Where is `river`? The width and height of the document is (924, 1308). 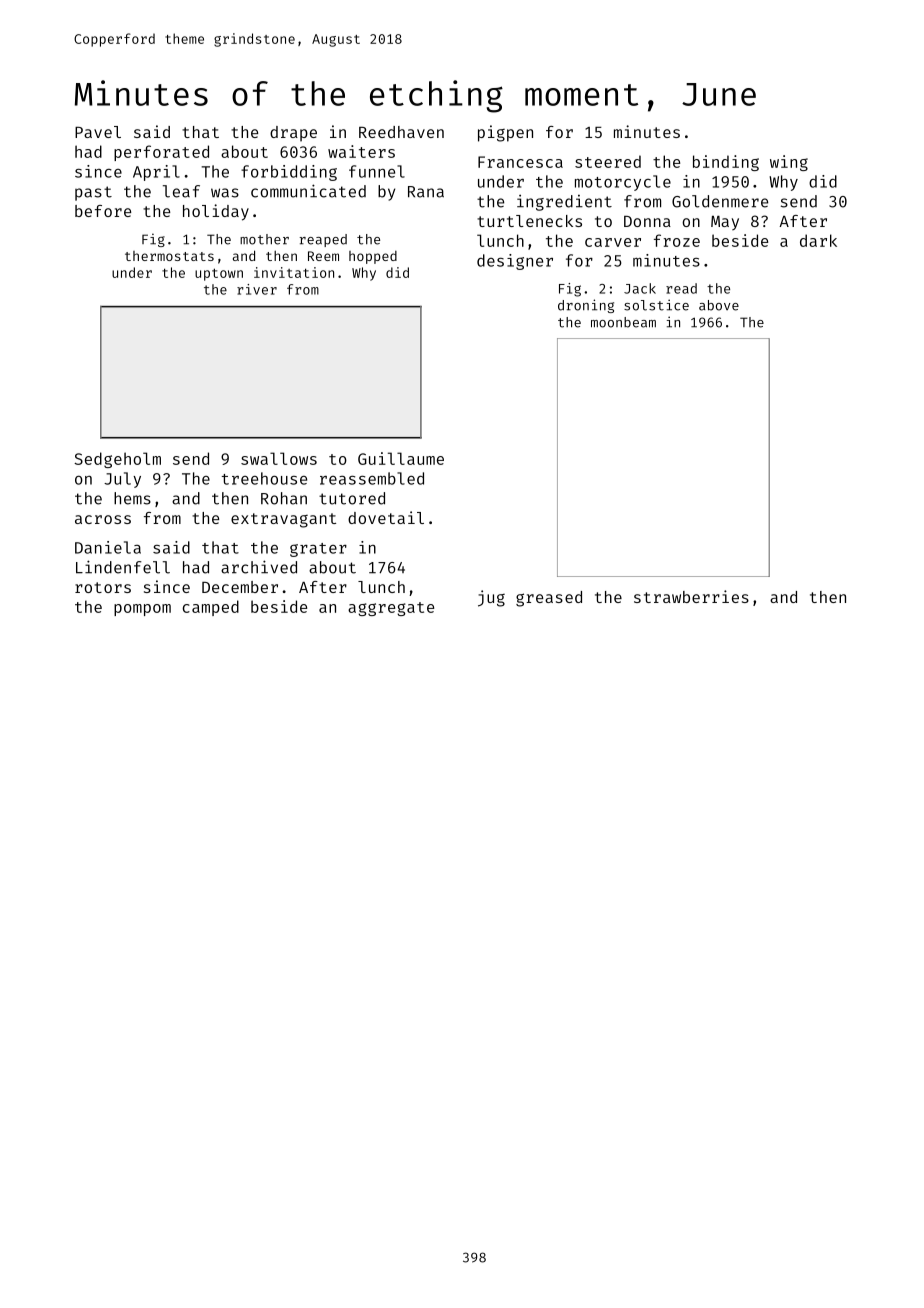 river is located at coordinates (257, 289).
